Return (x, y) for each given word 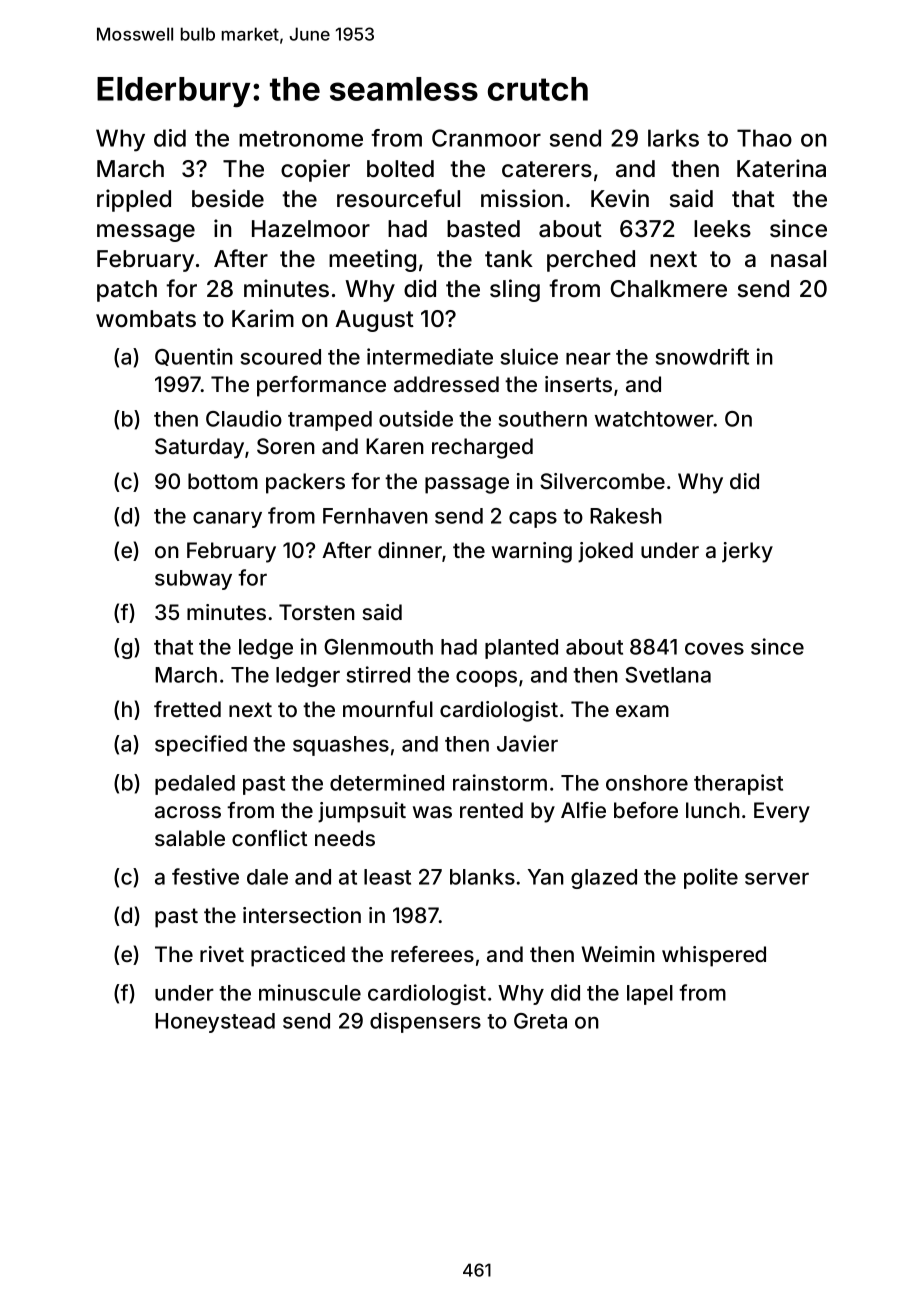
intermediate (430, 356)
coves (714, 648)
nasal (798, 259)
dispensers (425, 1022)
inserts (578, 384)
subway (193, 580)
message (146, 233)
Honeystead (215, 1023)
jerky (747, 552)
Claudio (244, 418)
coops (486, 678)
